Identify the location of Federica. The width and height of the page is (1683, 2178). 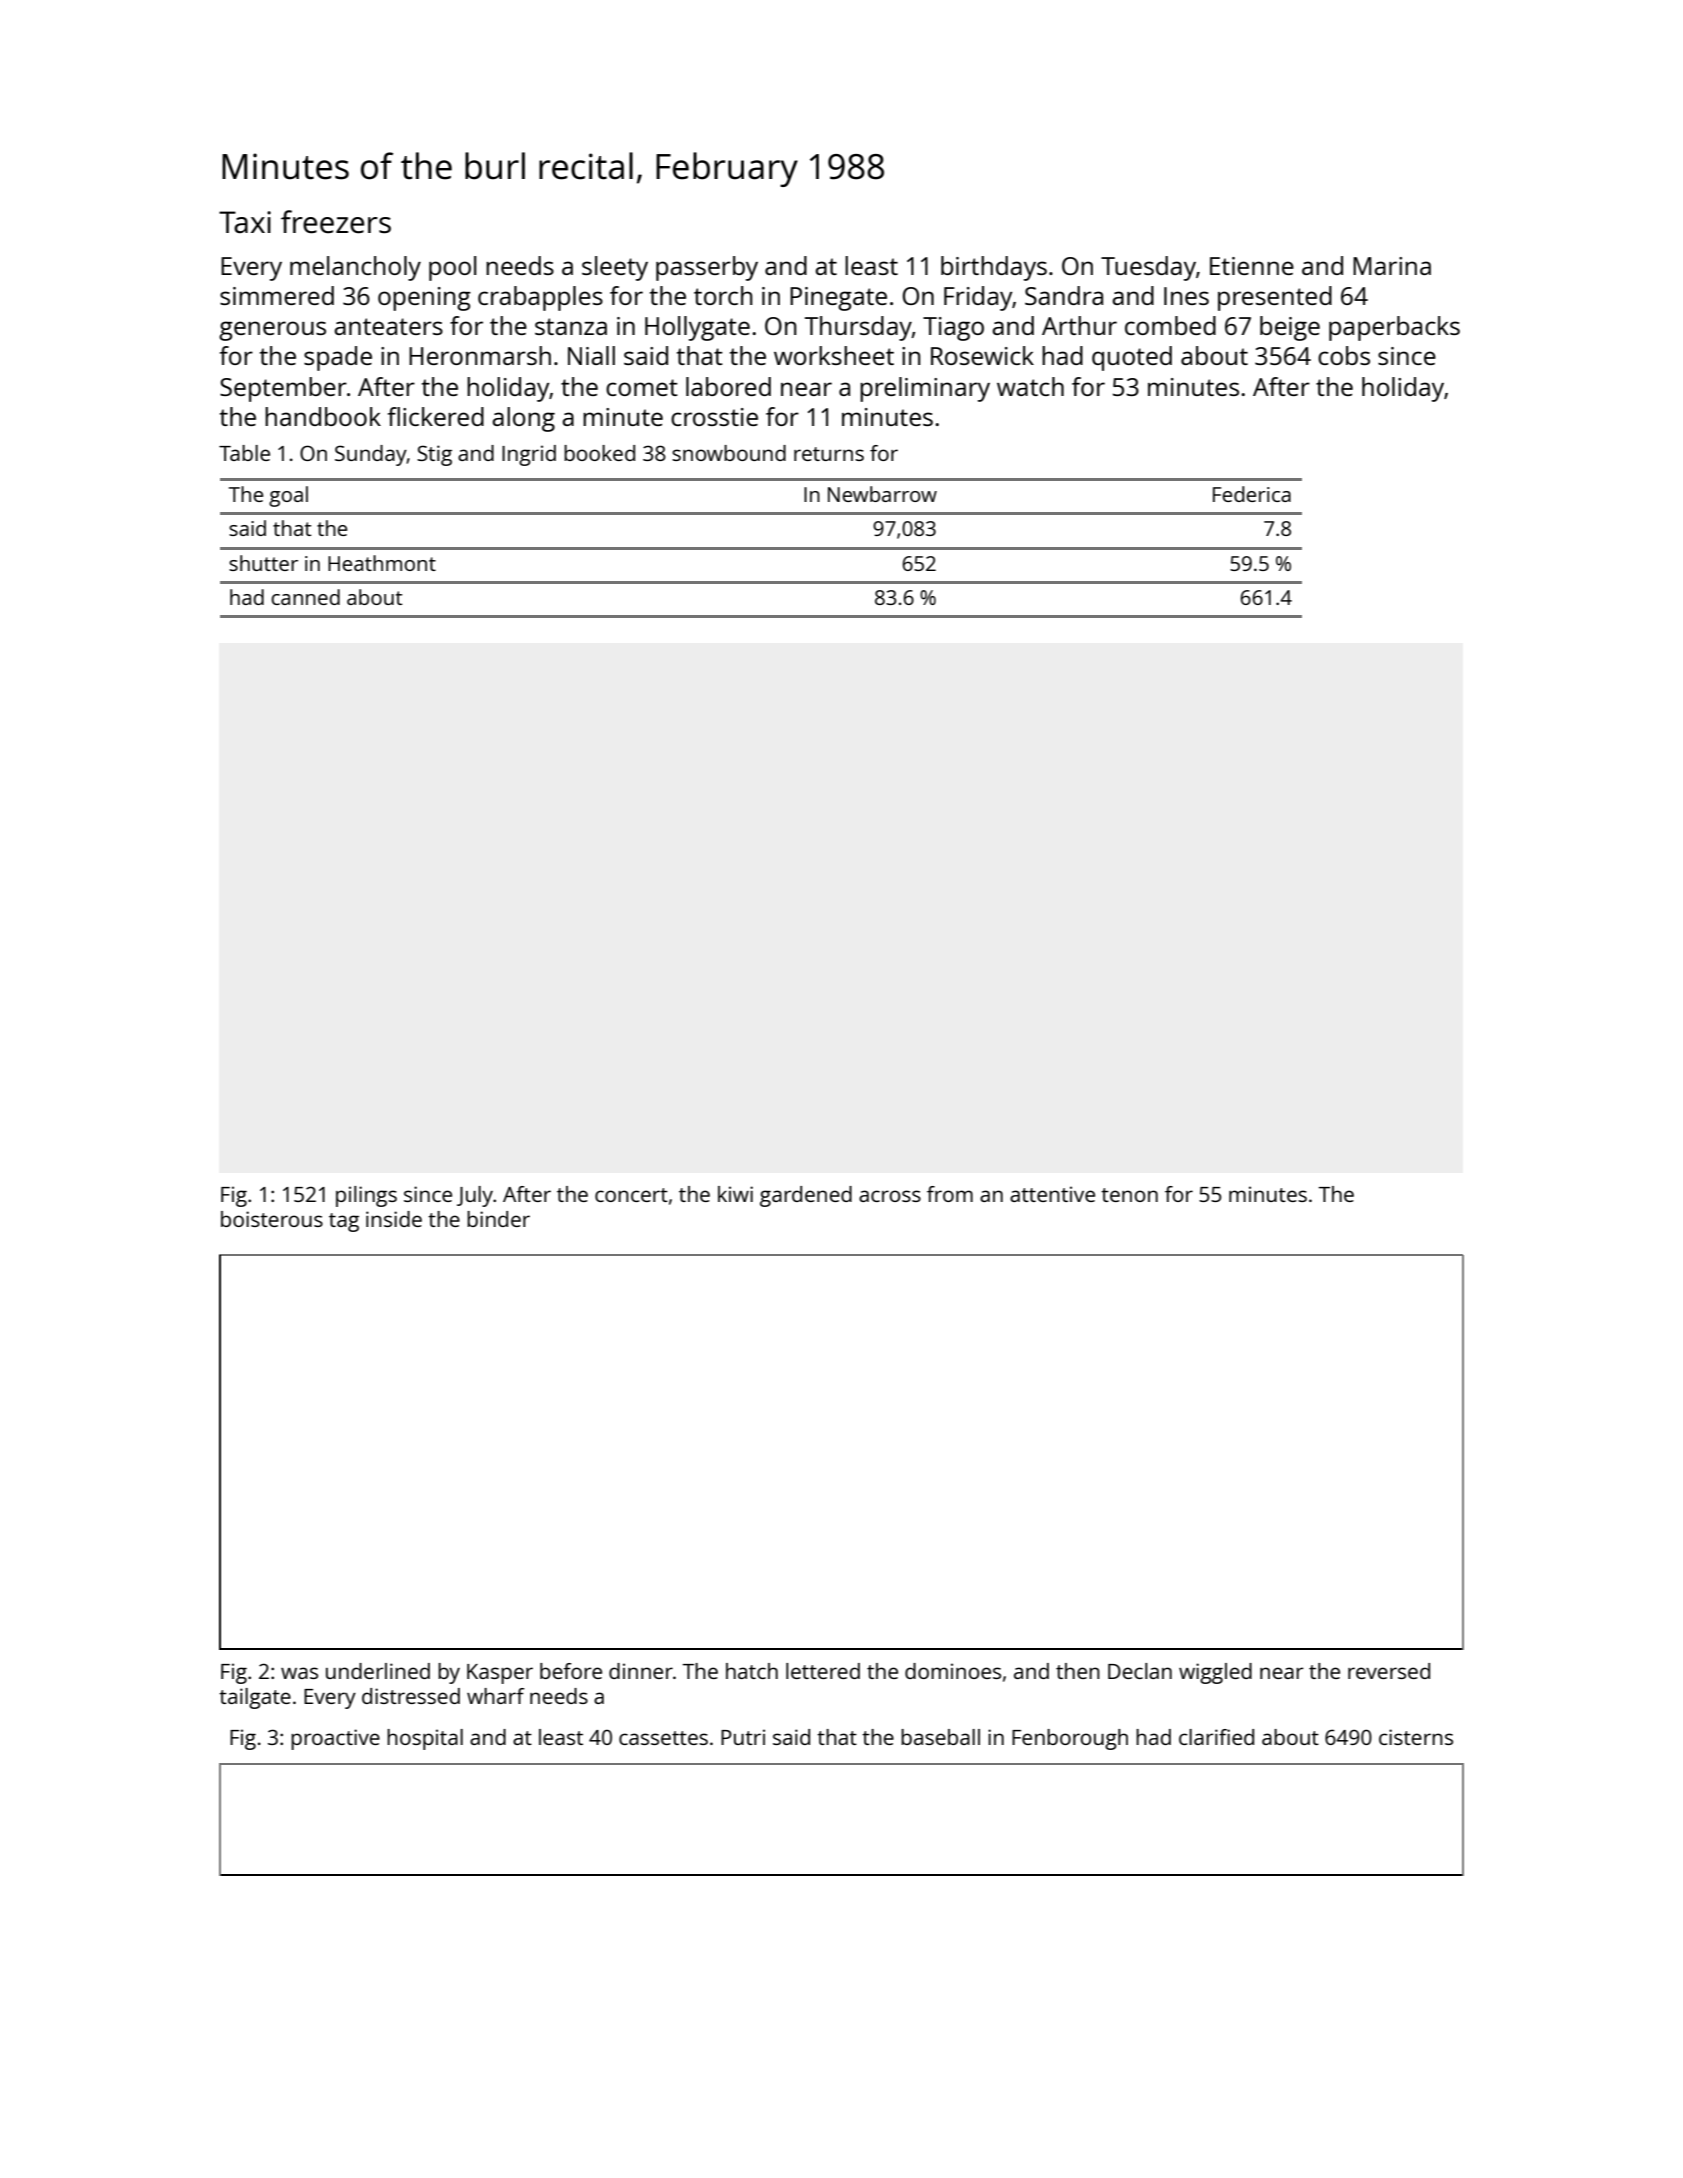
(1252, 494).
